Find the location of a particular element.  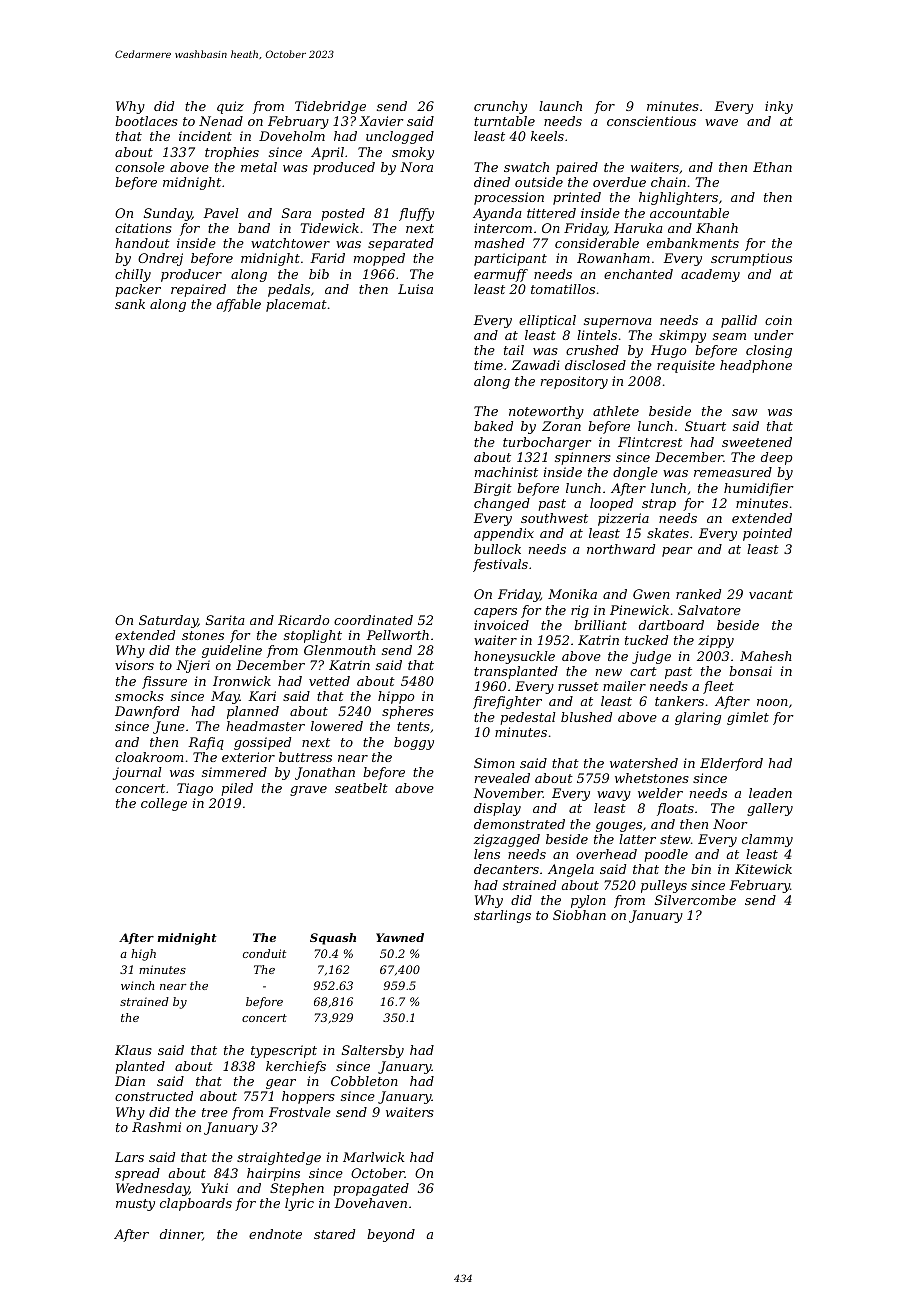

pulleys is located at coordinates (664, 886).
